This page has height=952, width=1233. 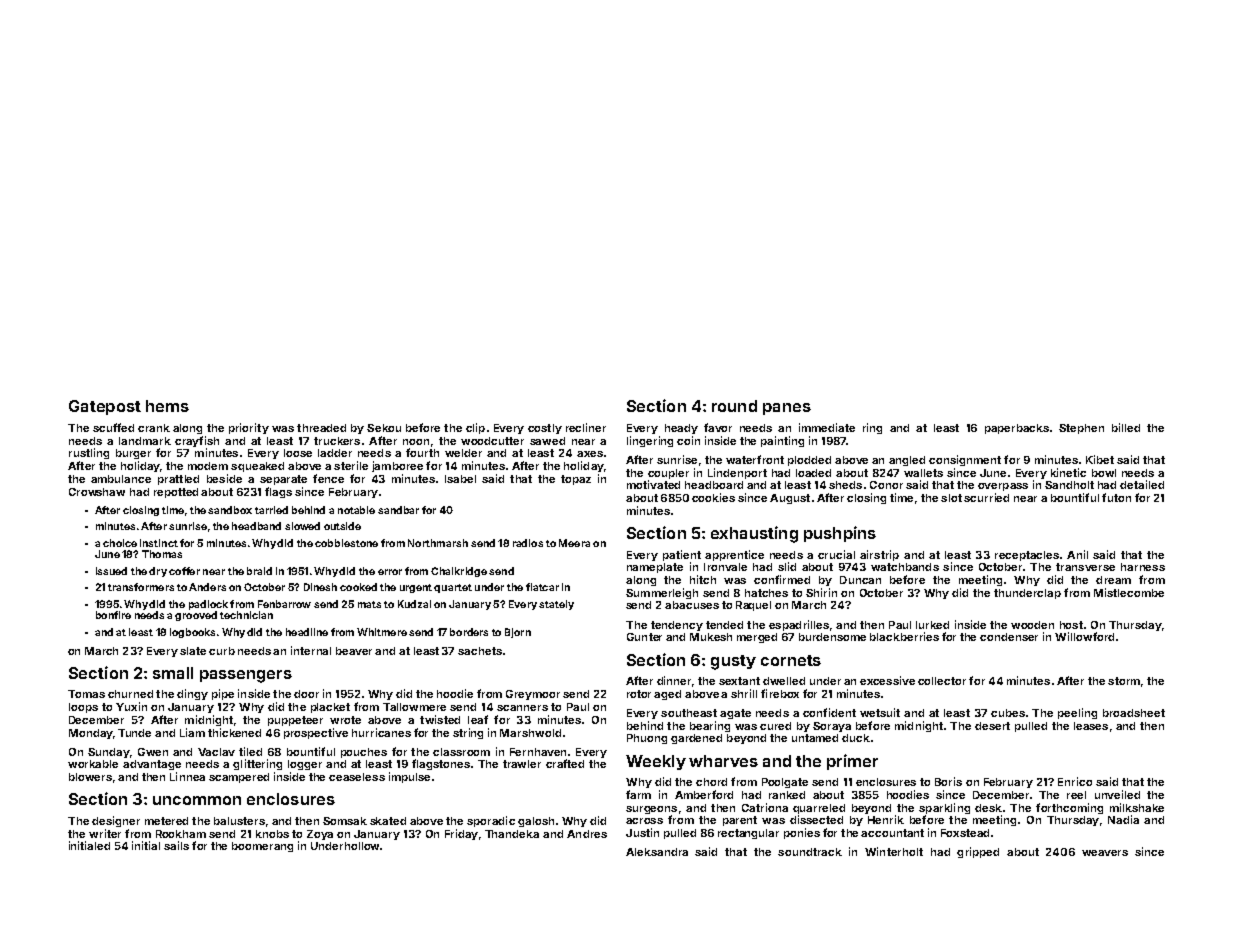 What do you see at coordinates (262, 847) in the page?
I see `boomerang` at bounding box center [262, 847].
